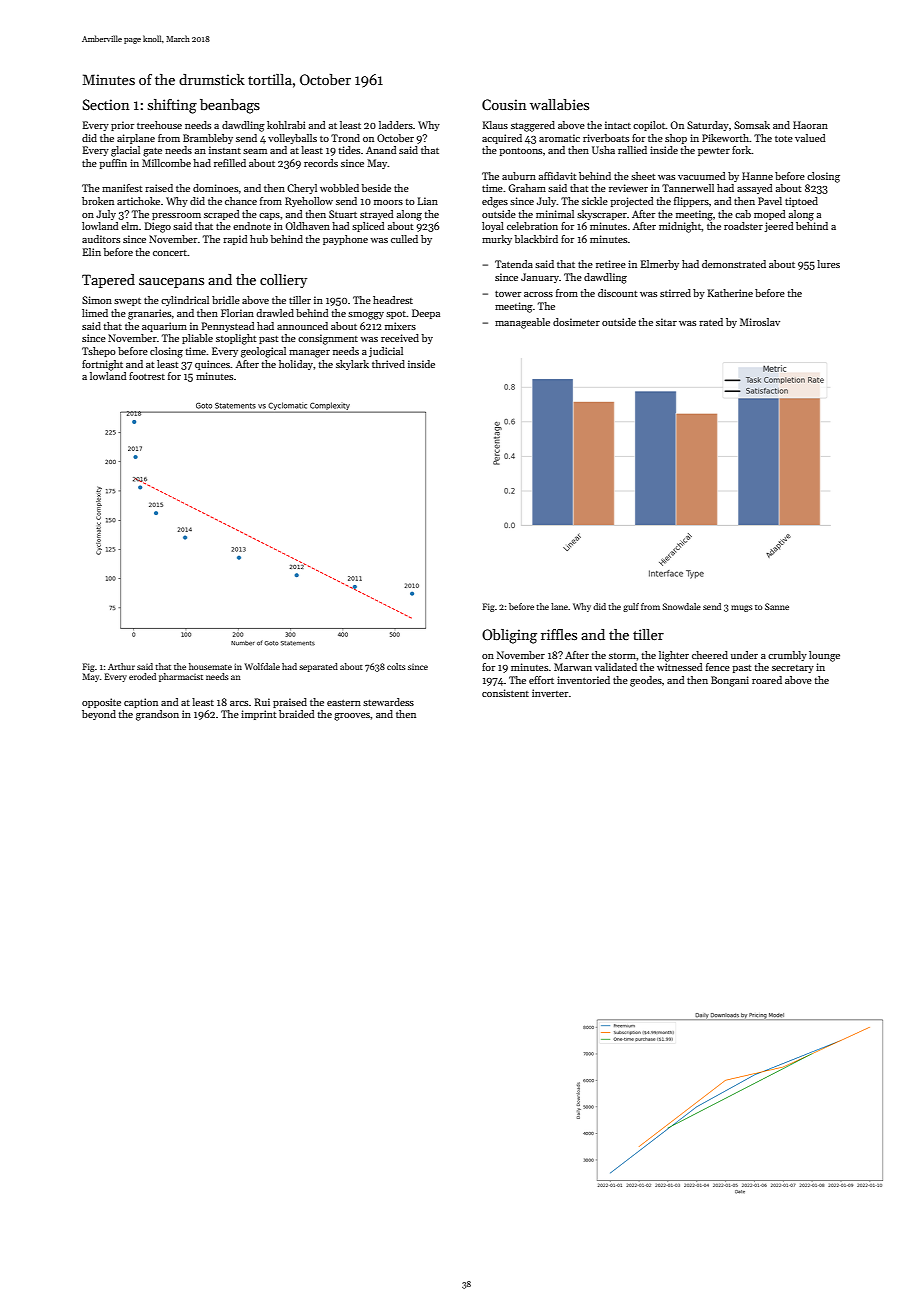 This page has height=1308, width=924. I want to click on glacial, so click(125, 151).
